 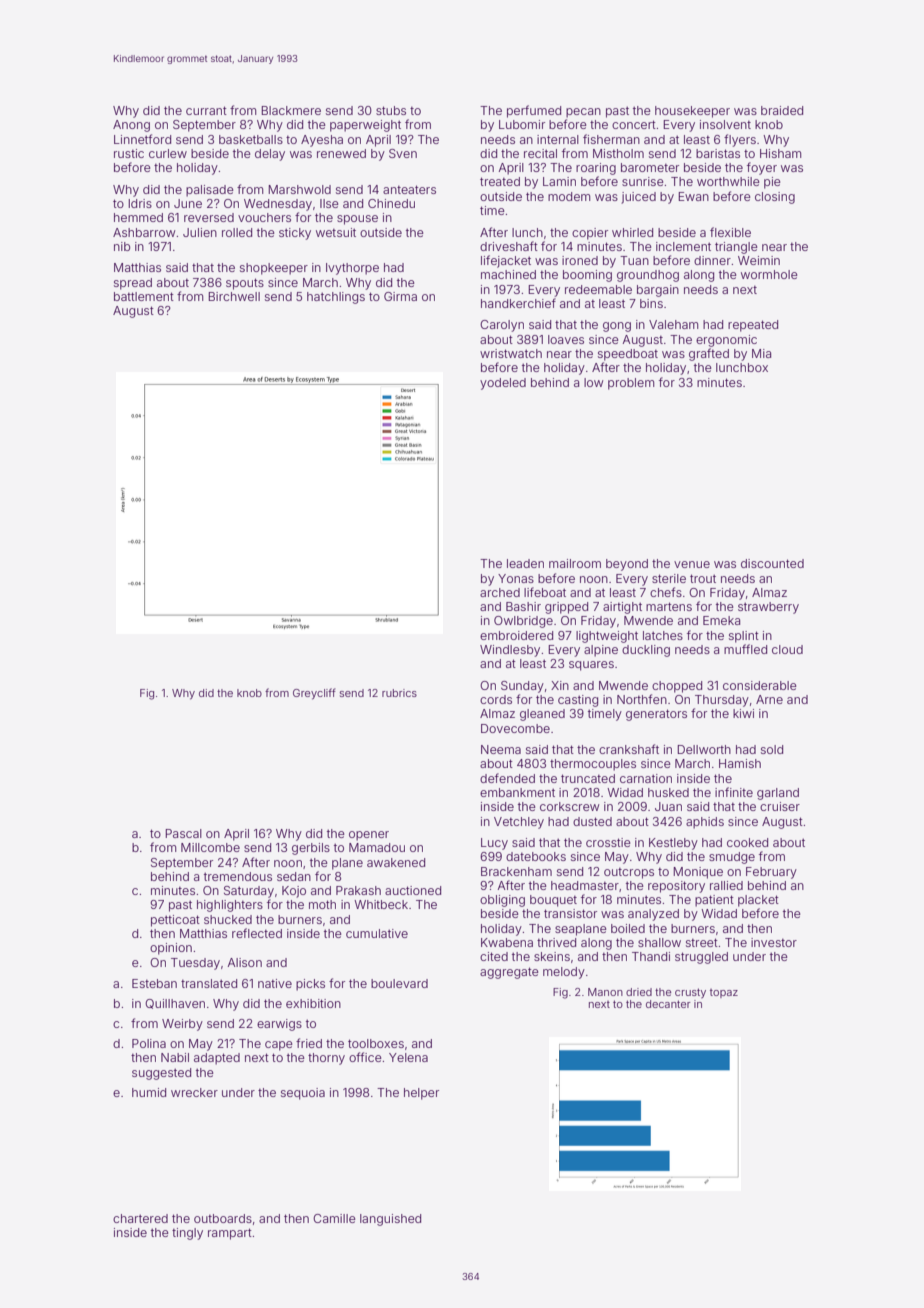 What do you see at coordinates (421, 1094) in the screenshot?
I see `helper` at bounding box center [421, 1094].
